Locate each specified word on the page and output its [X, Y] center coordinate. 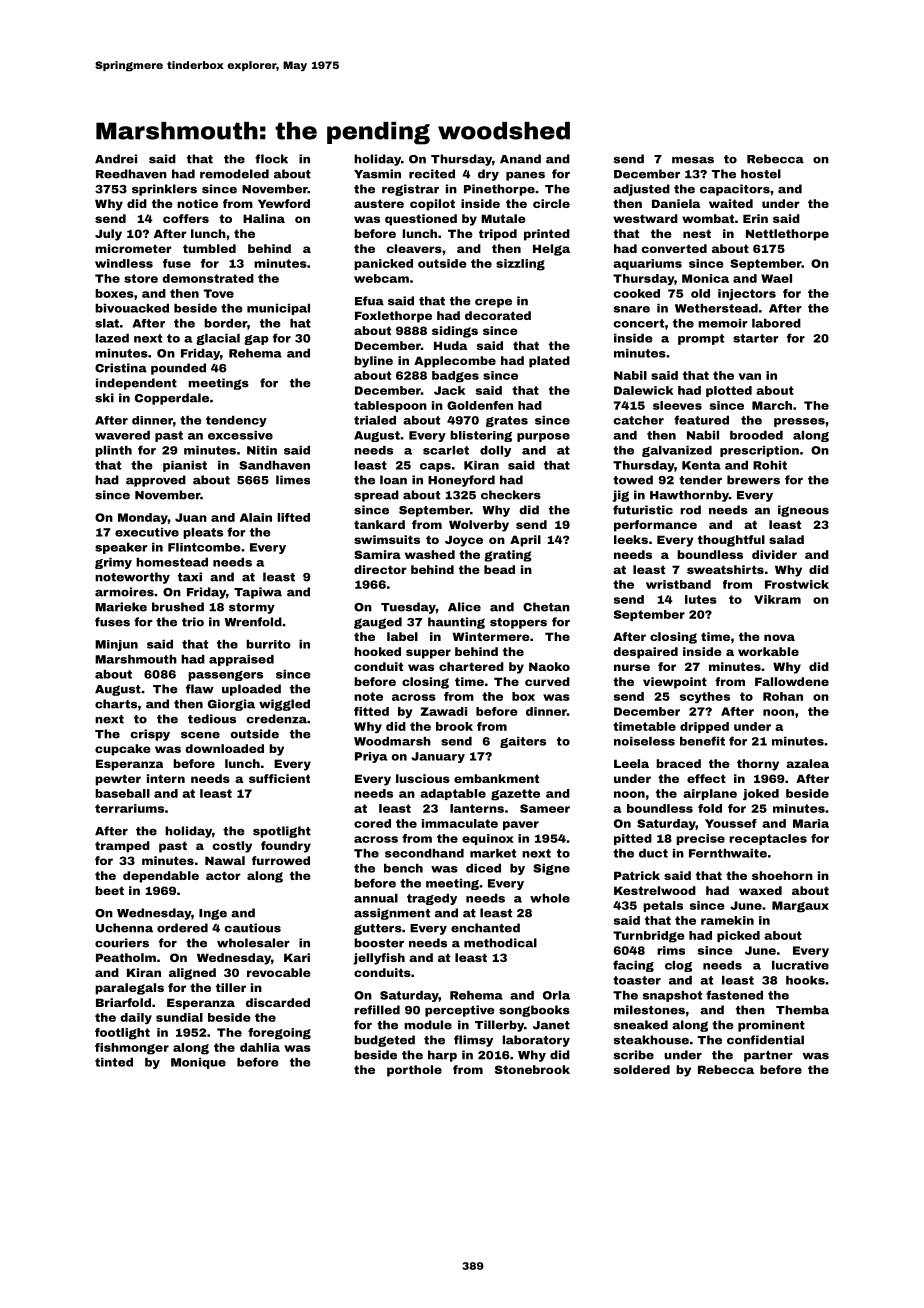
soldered [641, 1069]
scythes [705, 697]
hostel [761, 174]
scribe [634, 1055]
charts [116, 704]
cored [372, 823]
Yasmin [377, 174]
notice [197, 203]
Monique [198, 1063]
